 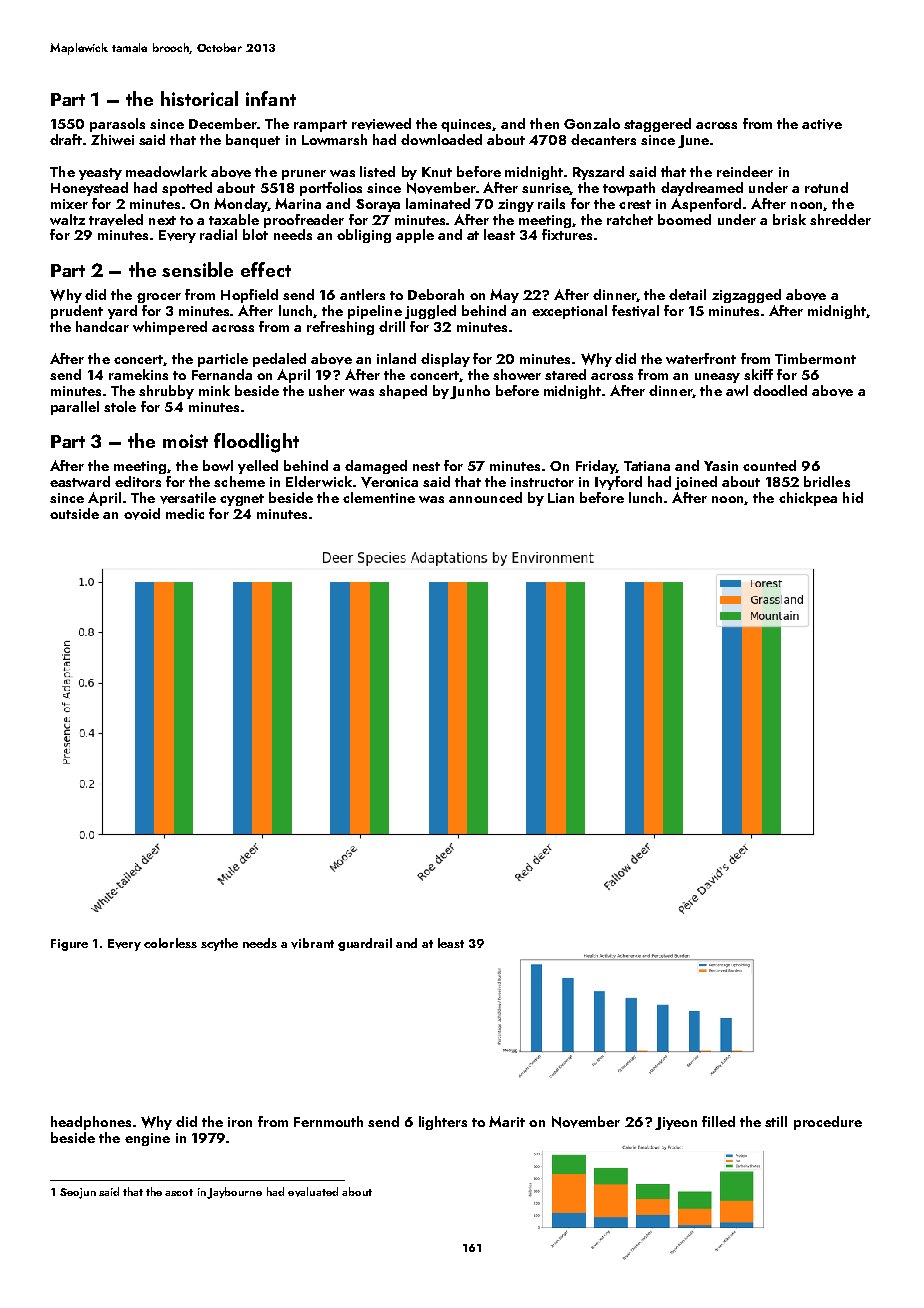 I want to click on announced, so click(x=485, y=497).
